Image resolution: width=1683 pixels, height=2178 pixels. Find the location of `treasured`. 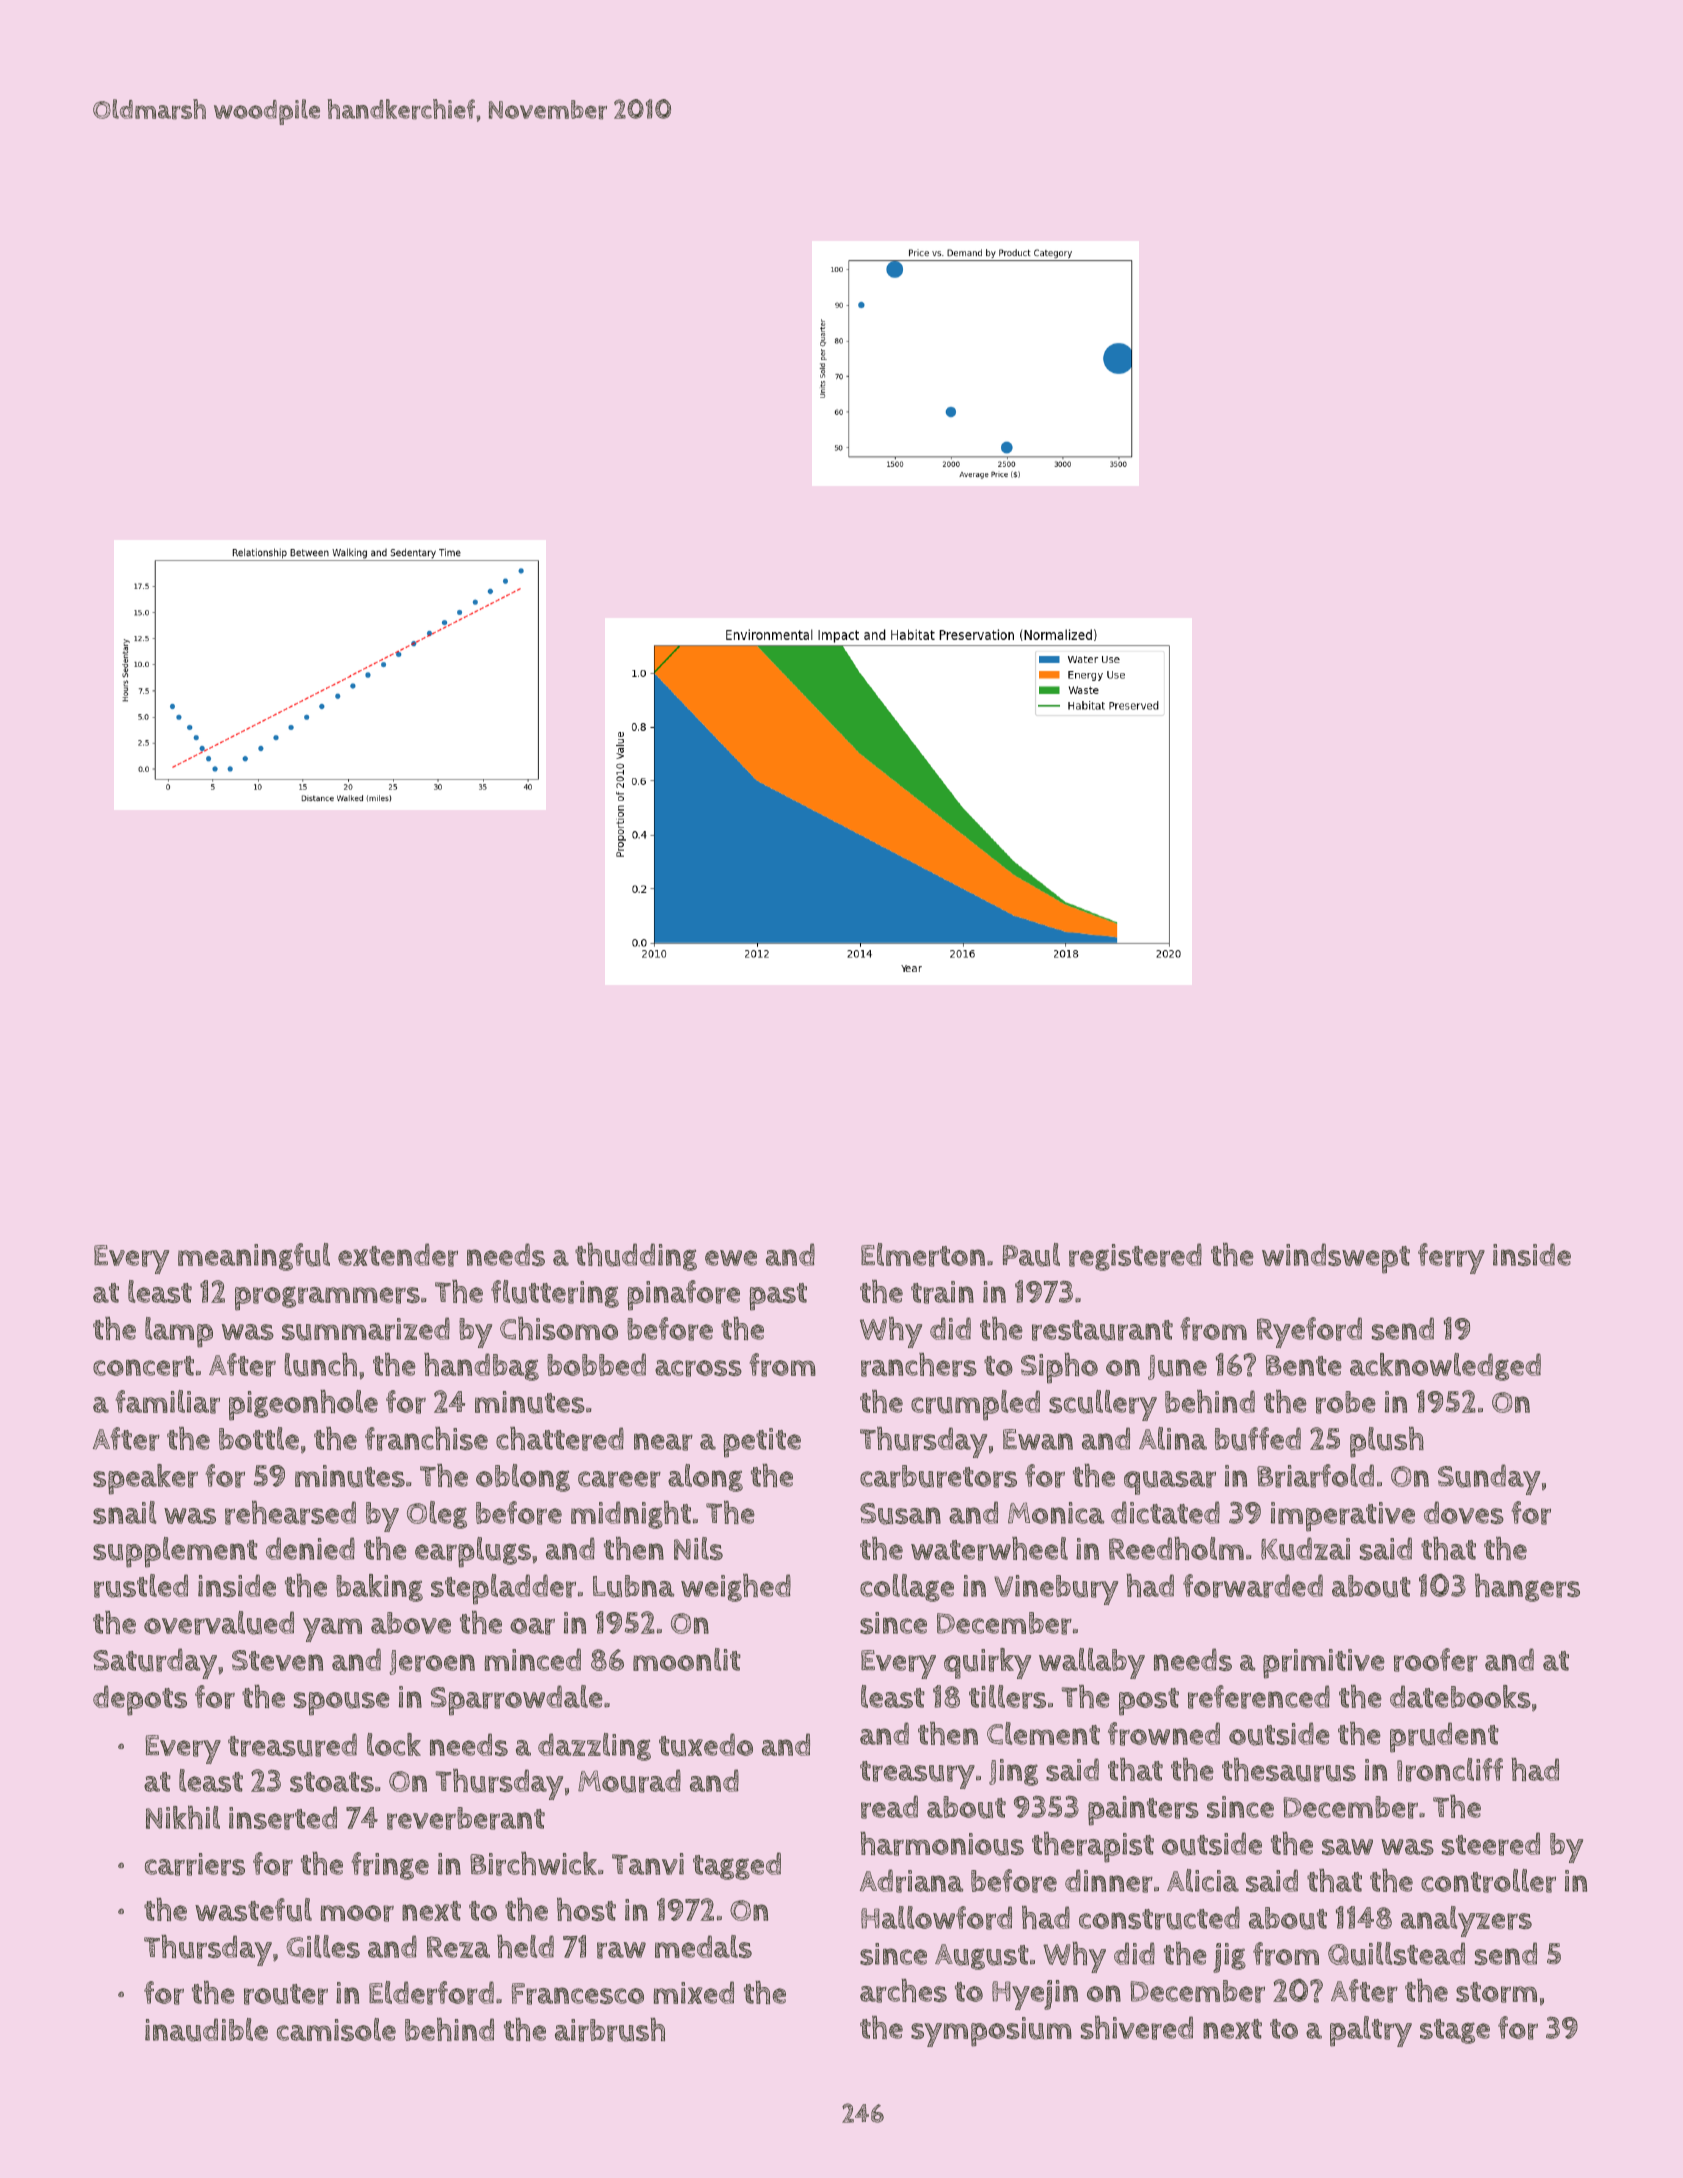

treasured is located at coordinates (292, 1745).
